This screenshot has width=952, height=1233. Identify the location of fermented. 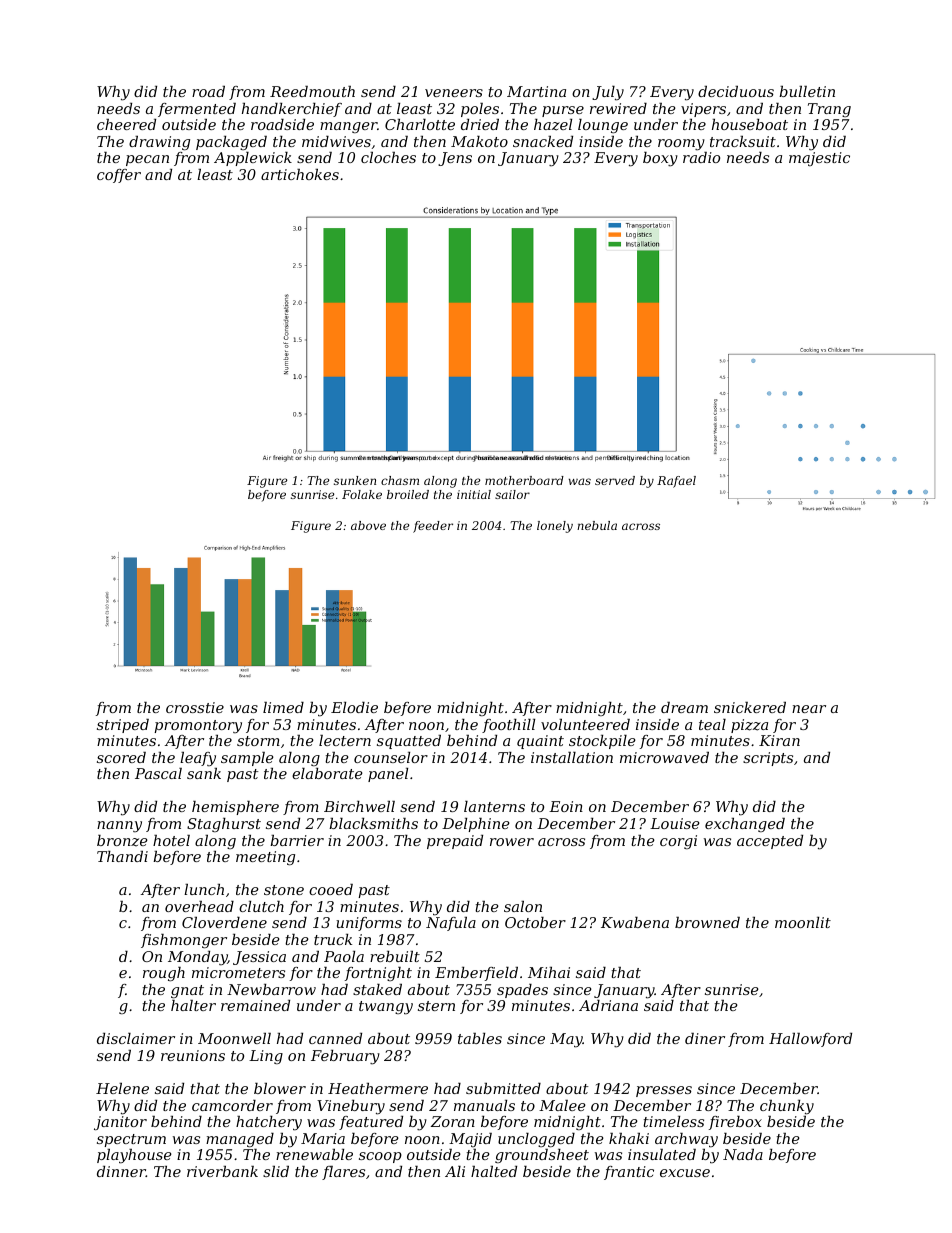
(197, 110).
